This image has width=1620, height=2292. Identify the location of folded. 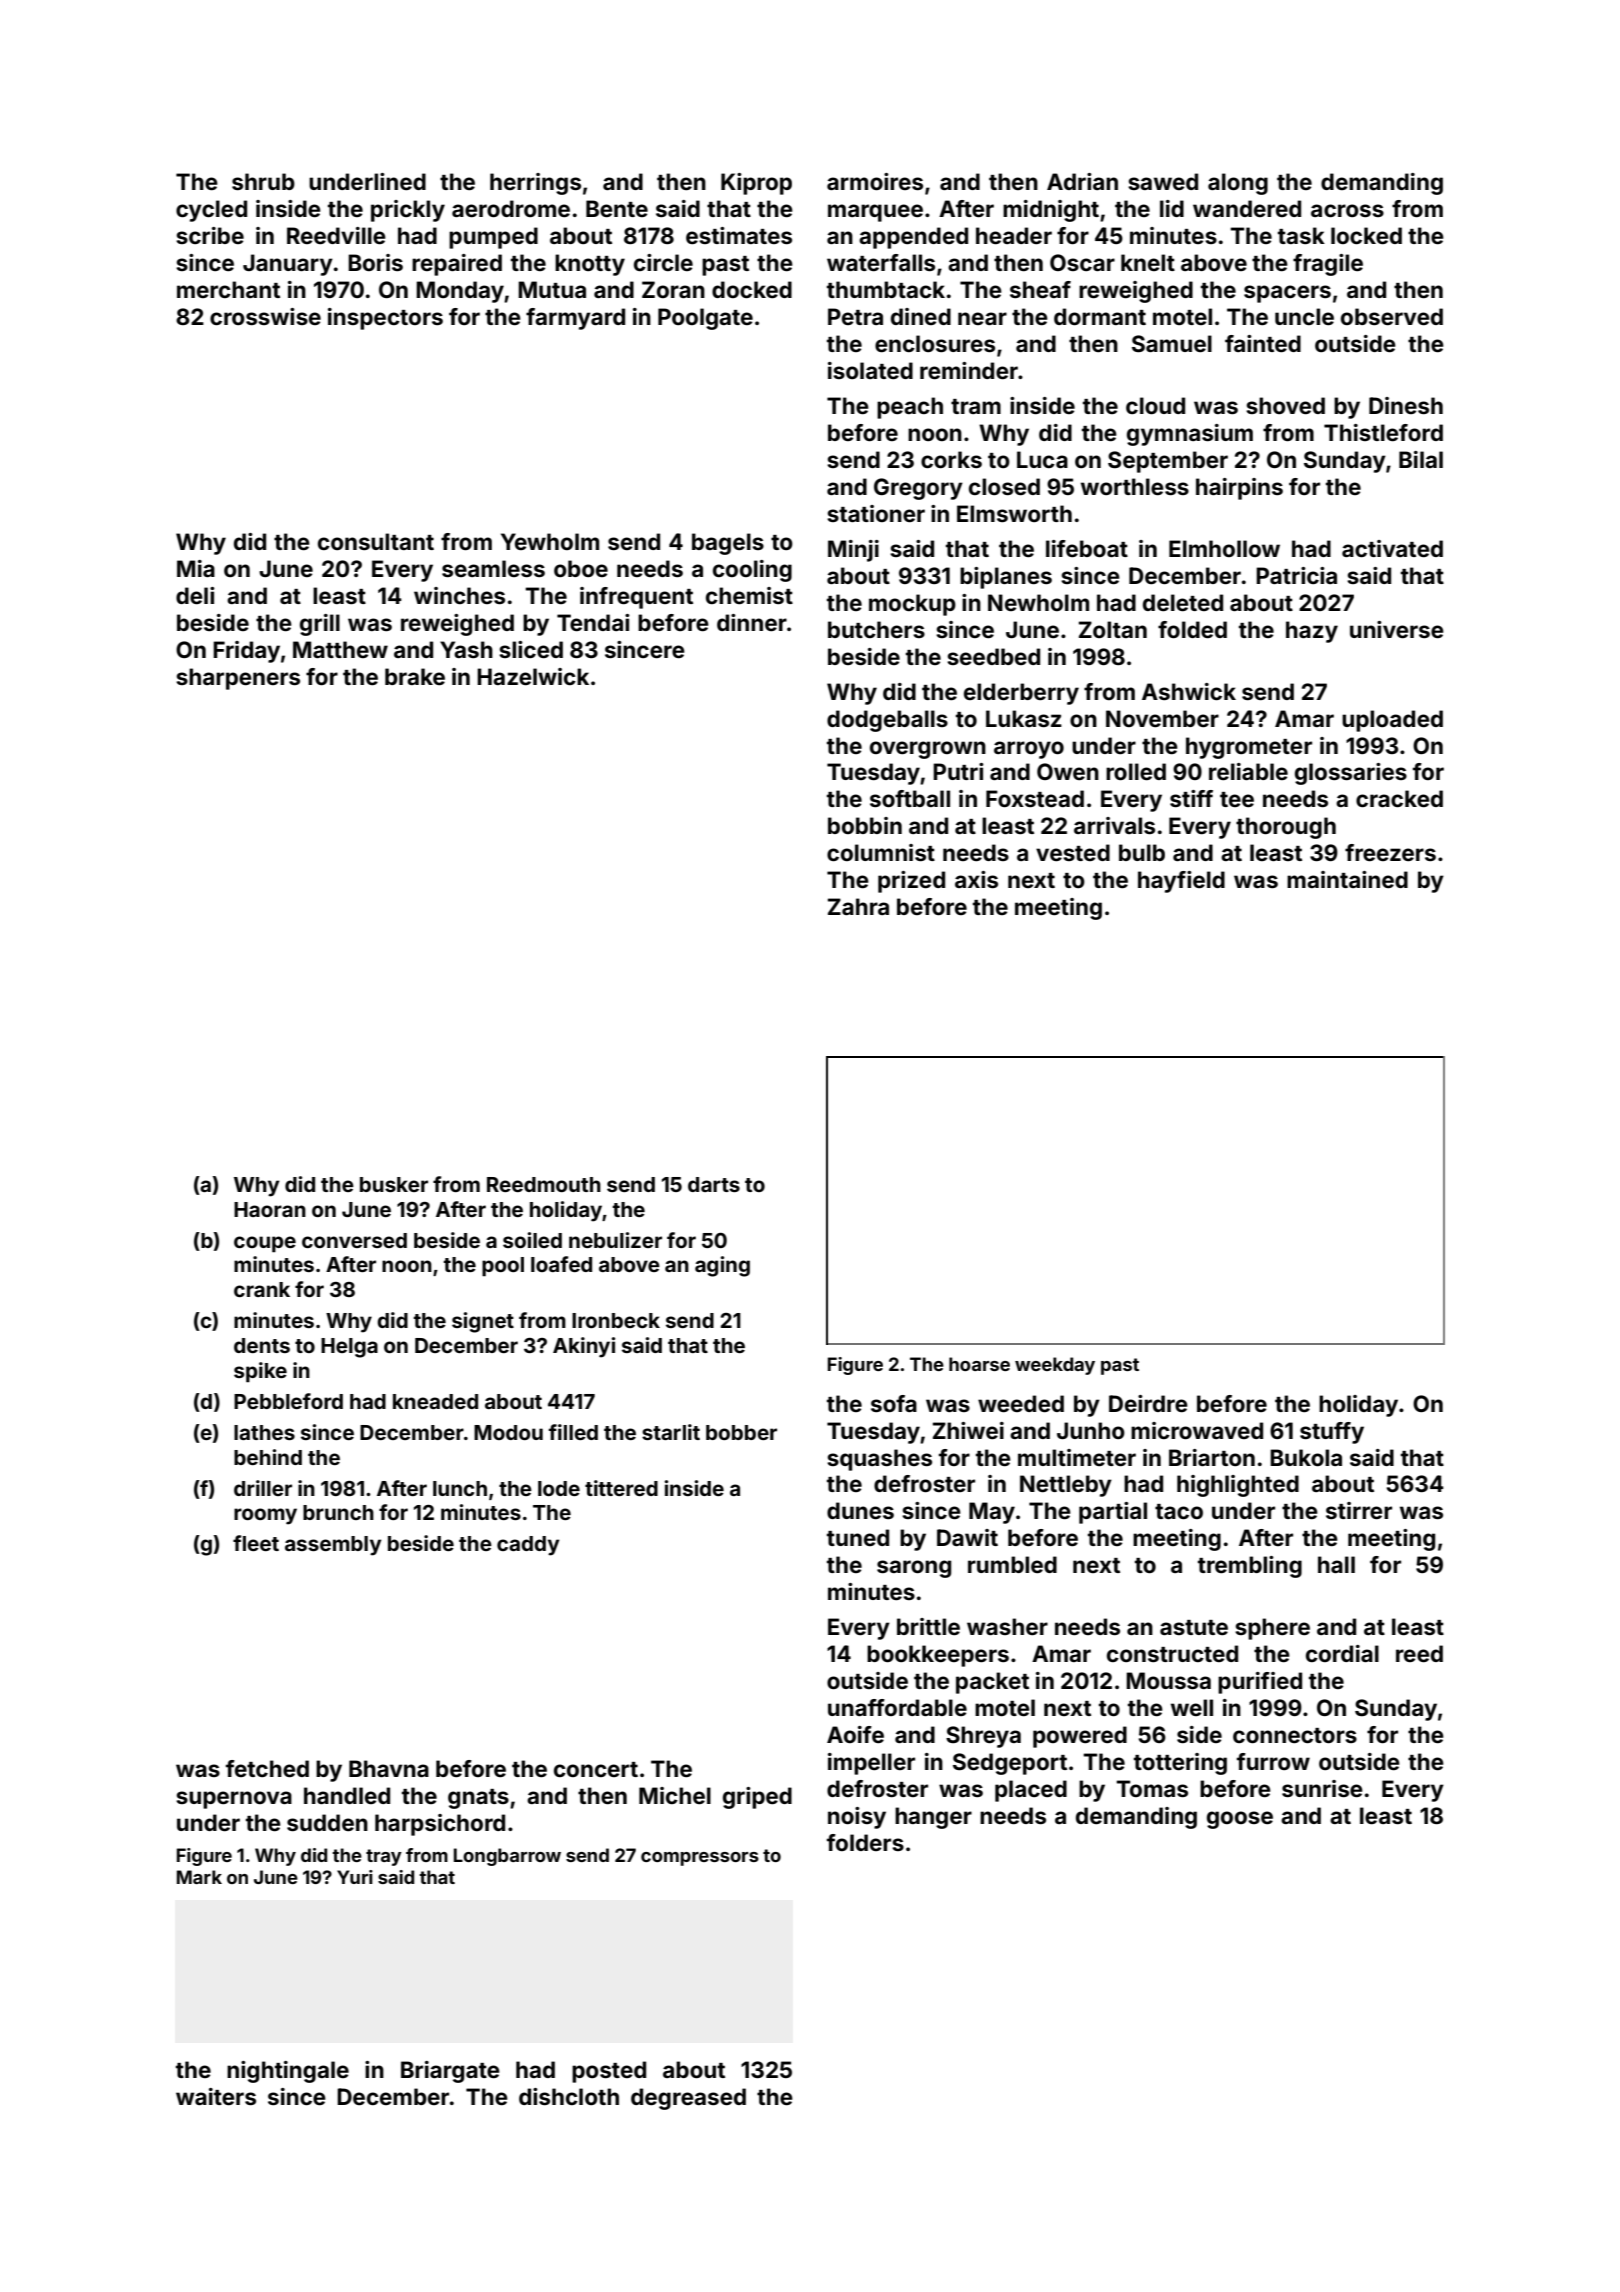
(1192, 629).
